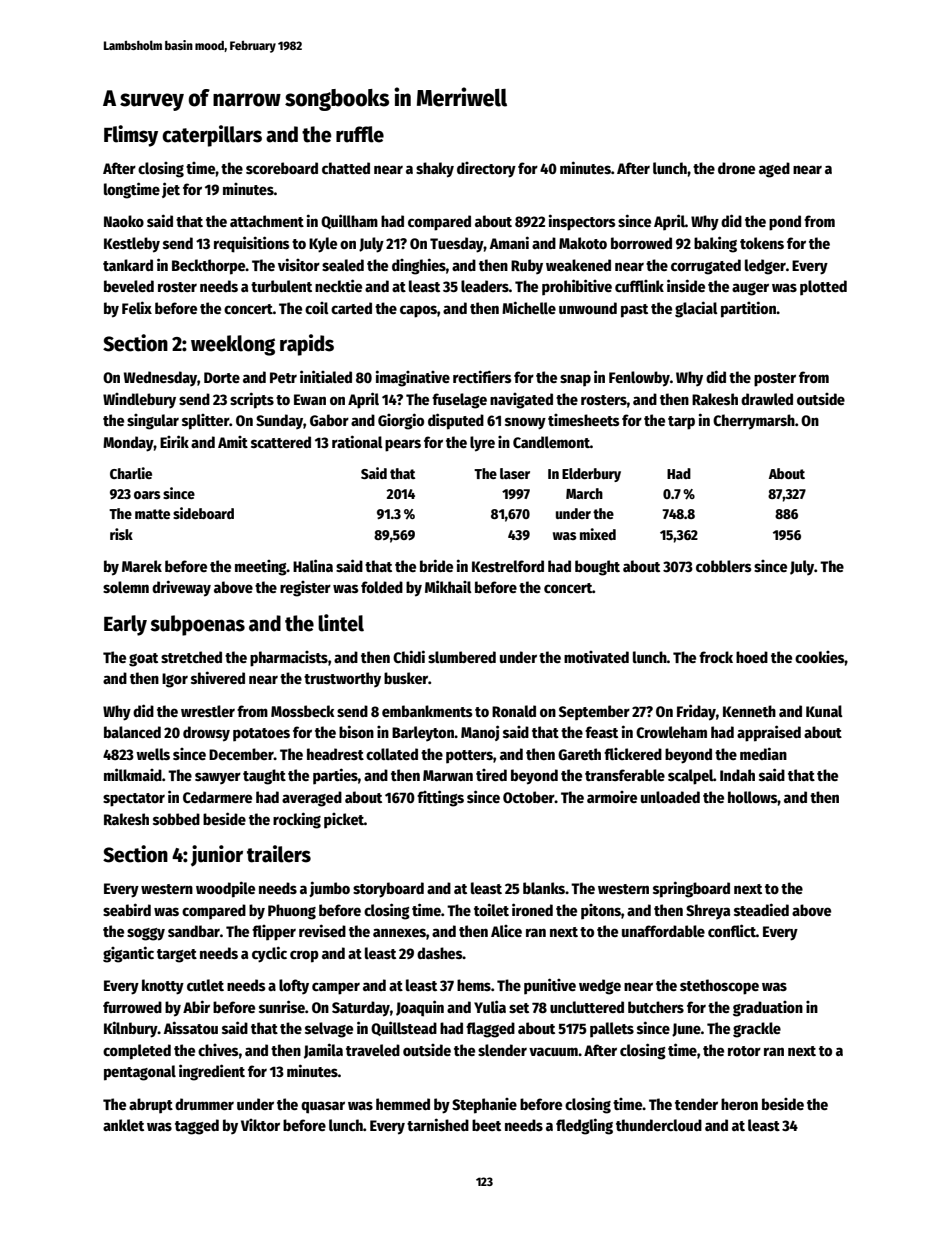 This image has width=952, height=1233. Describe the element at coordinates (360, 134) in the image. I see `ruffle` at that location.
